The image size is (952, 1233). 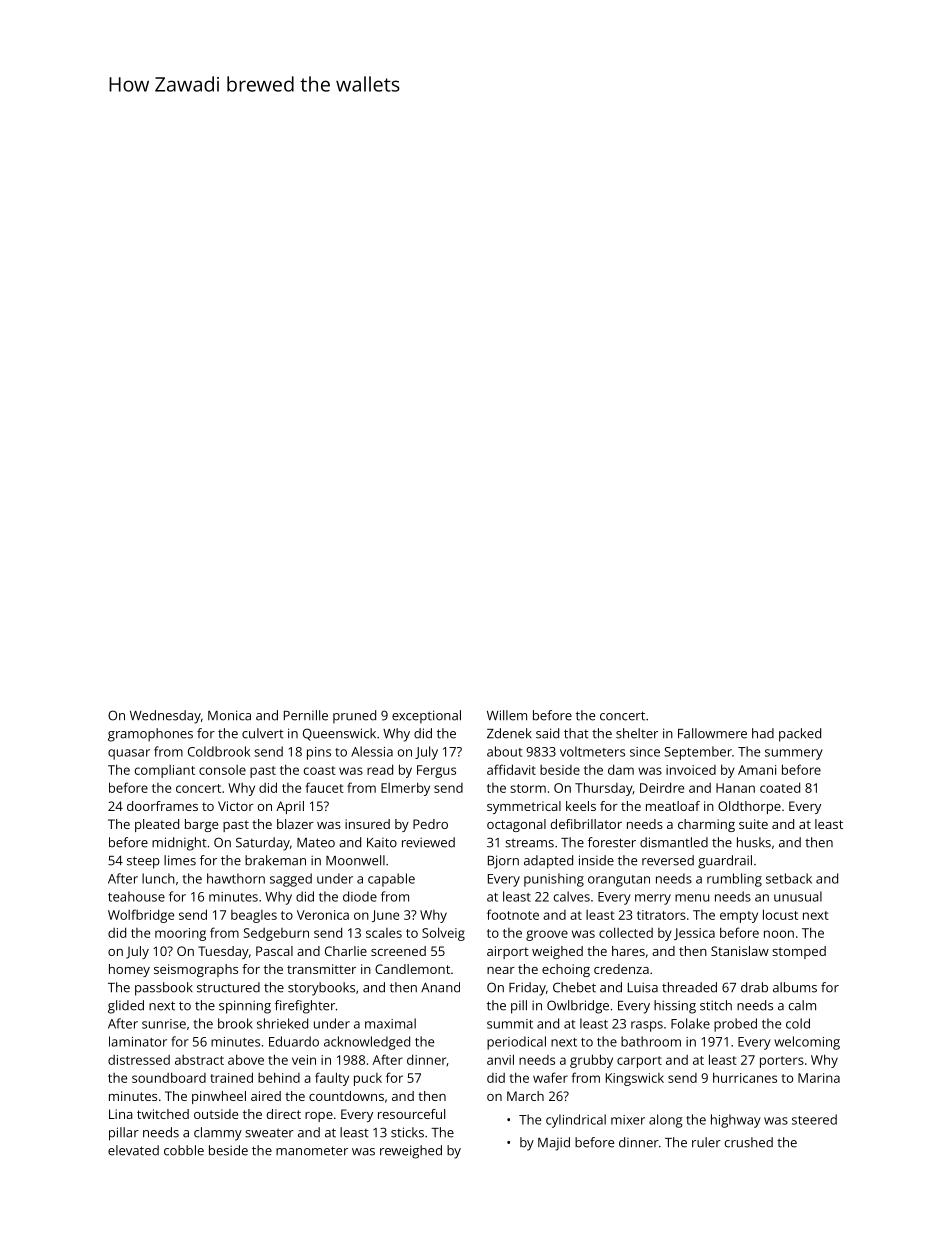 What do you see at coordinates (382, 843) in the page?
I see `Kaito` at bounding box center [382, 843].
